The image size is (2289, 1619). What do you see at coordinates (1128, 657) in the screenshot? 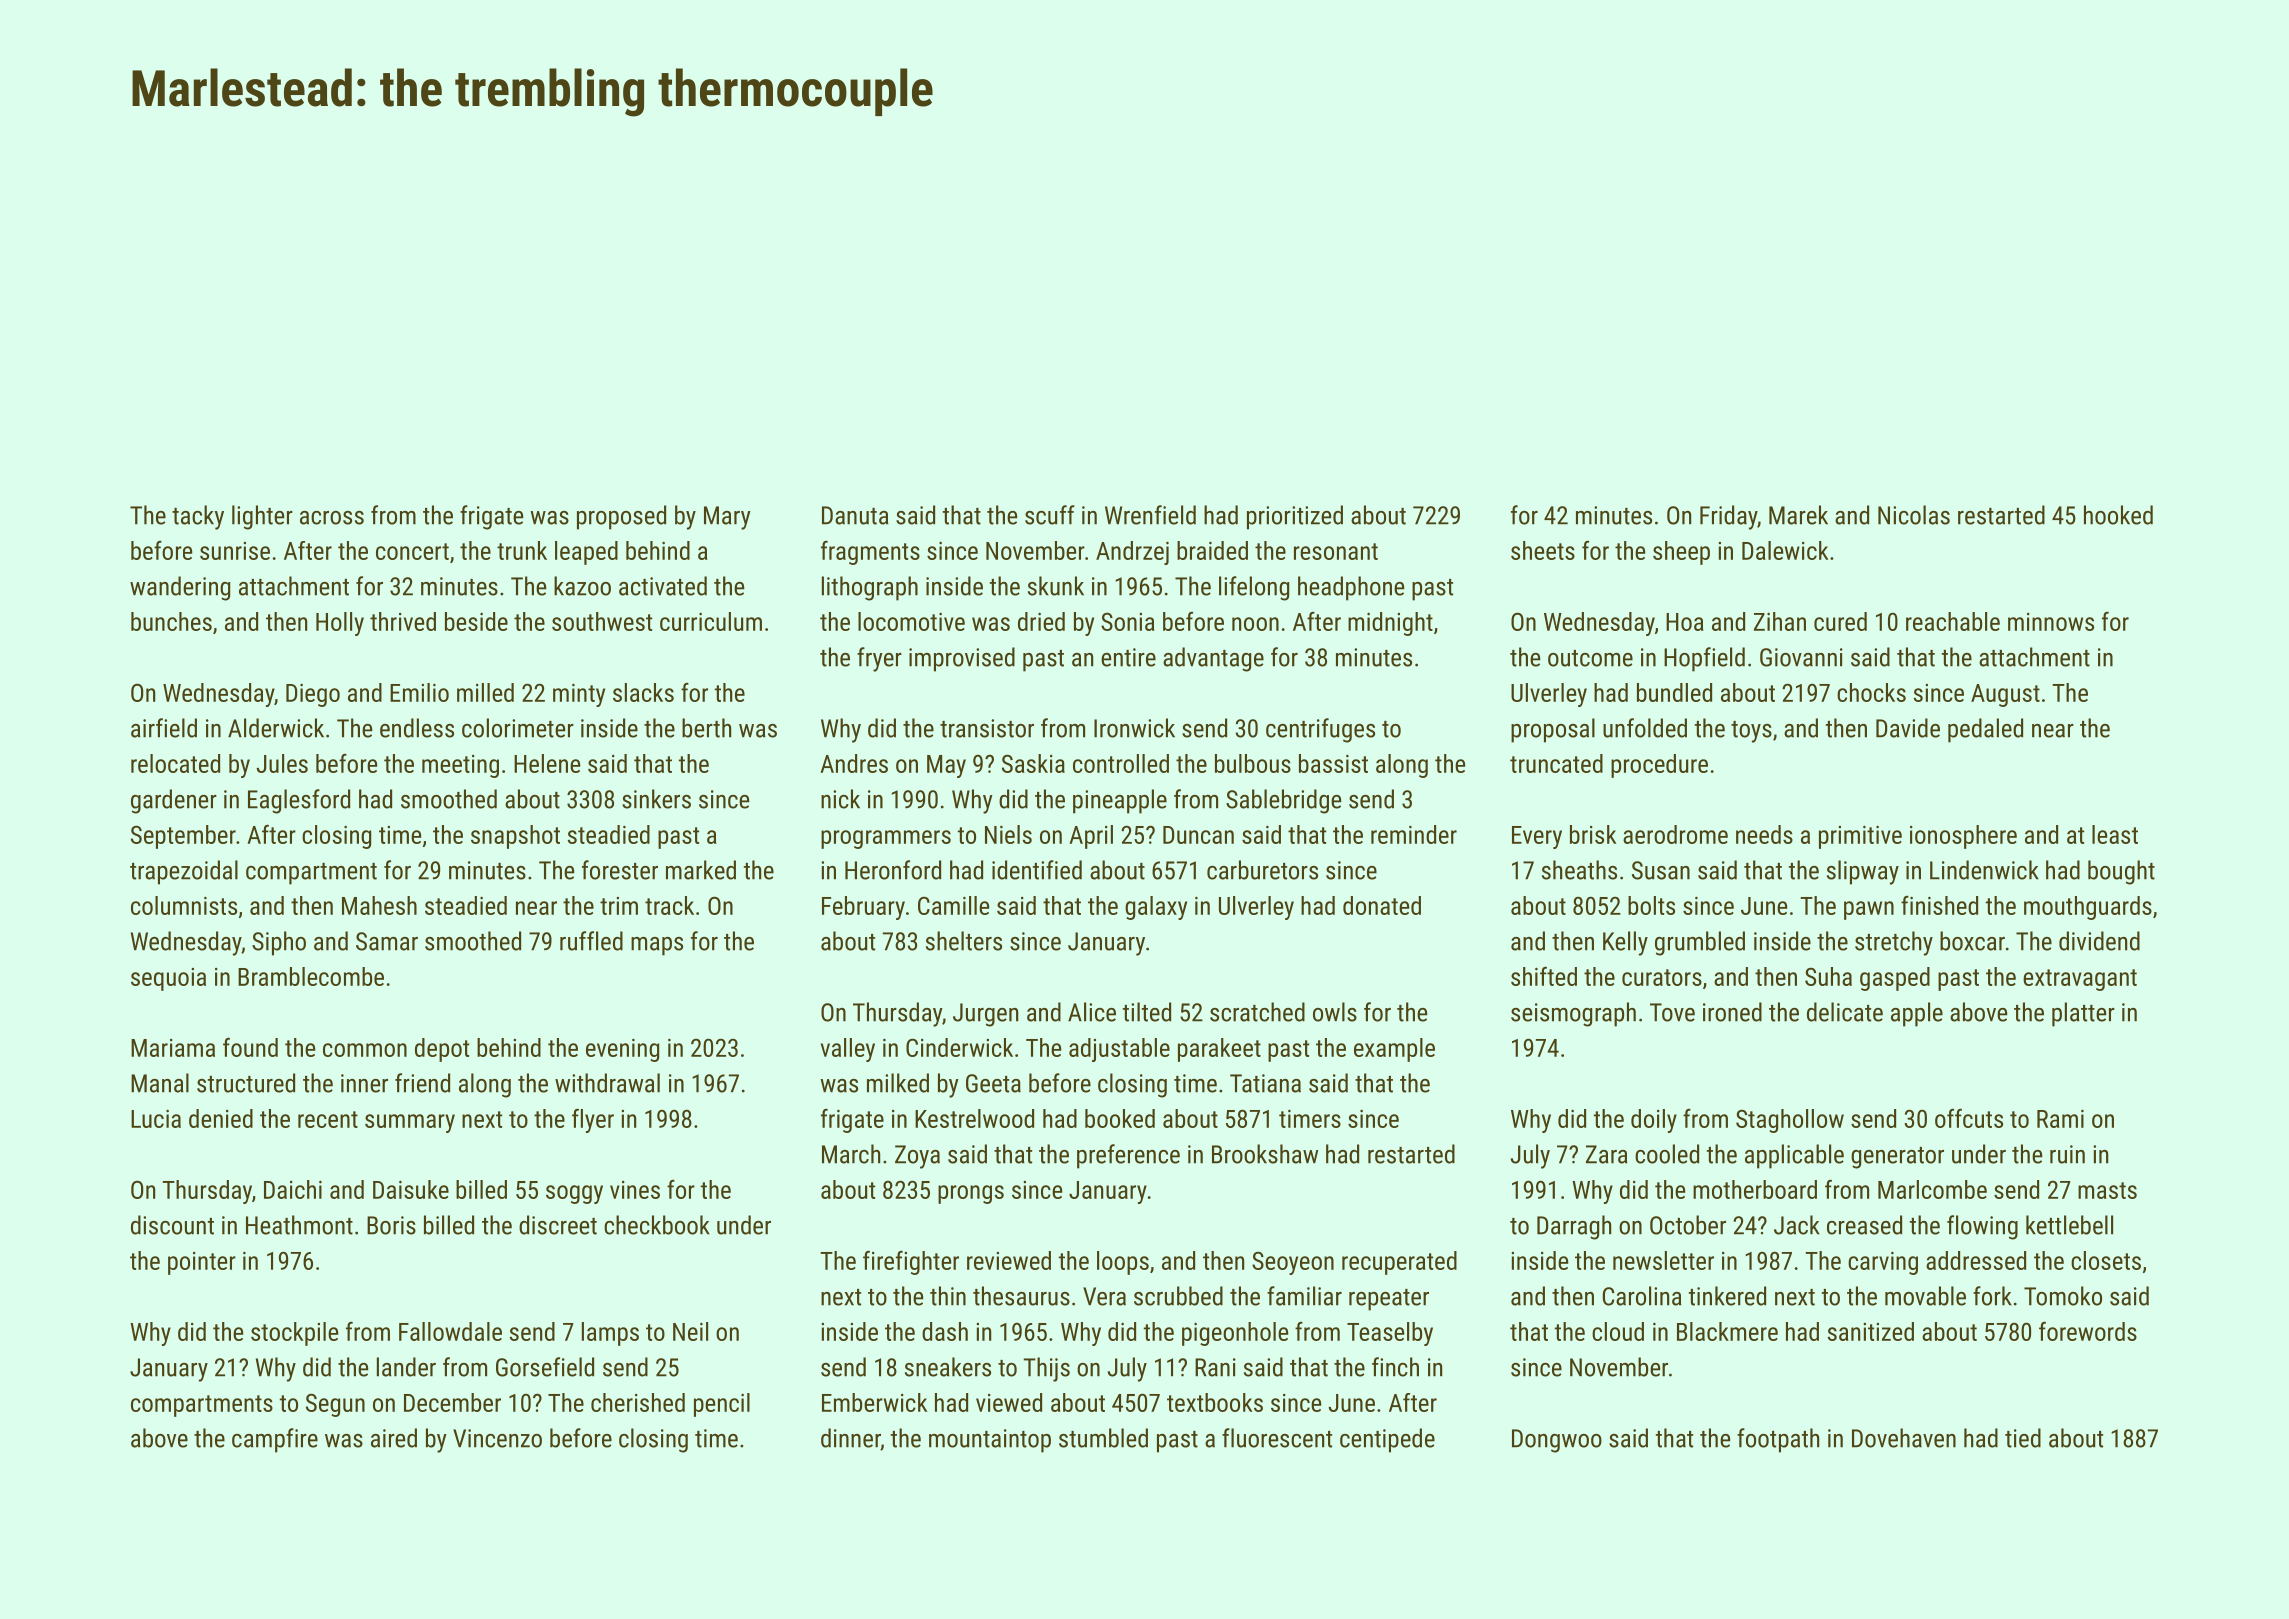
I see `entire` at bounding box center [1128, 657].
